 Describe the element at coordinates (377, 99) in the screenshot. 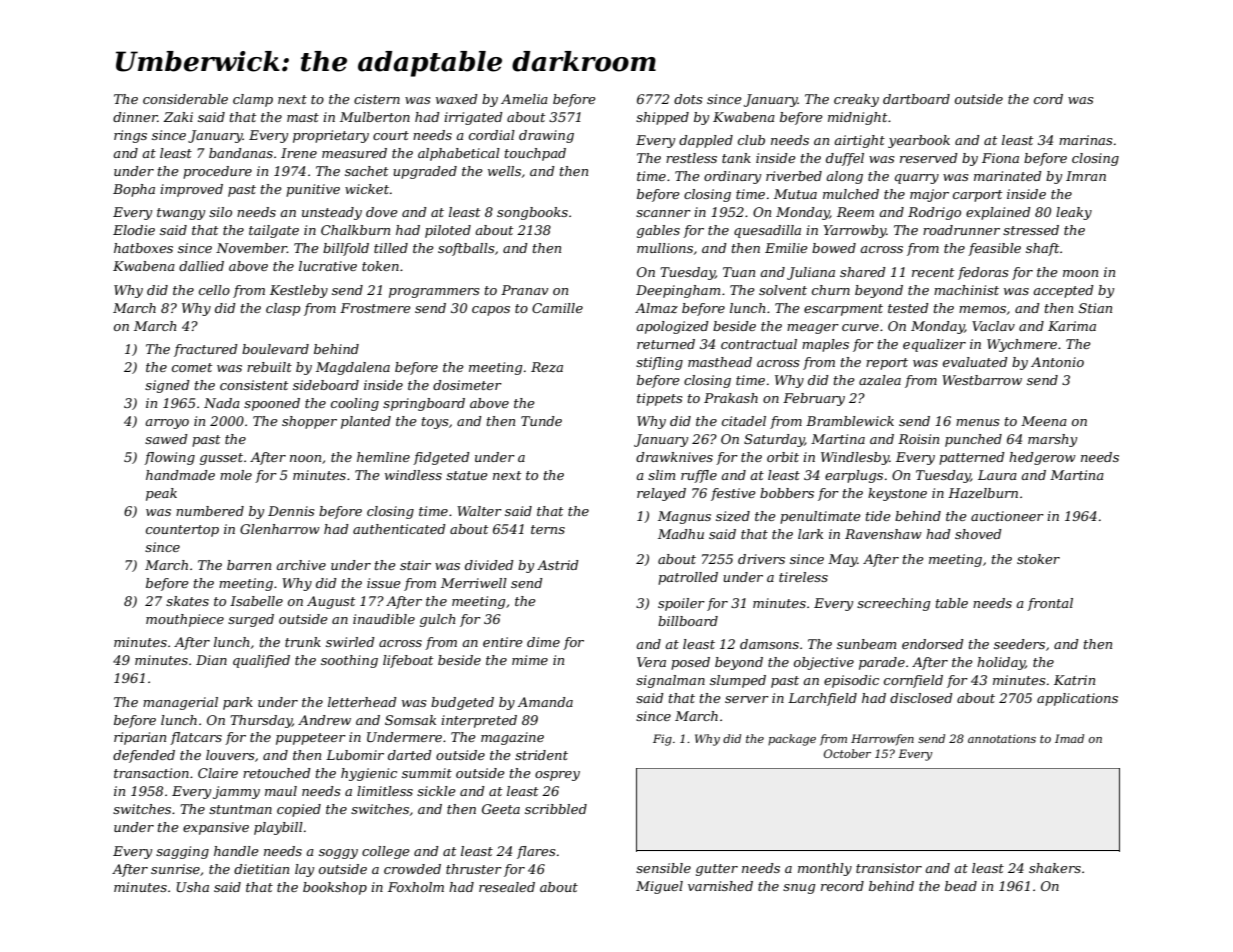

I see `cistern` at that location.
